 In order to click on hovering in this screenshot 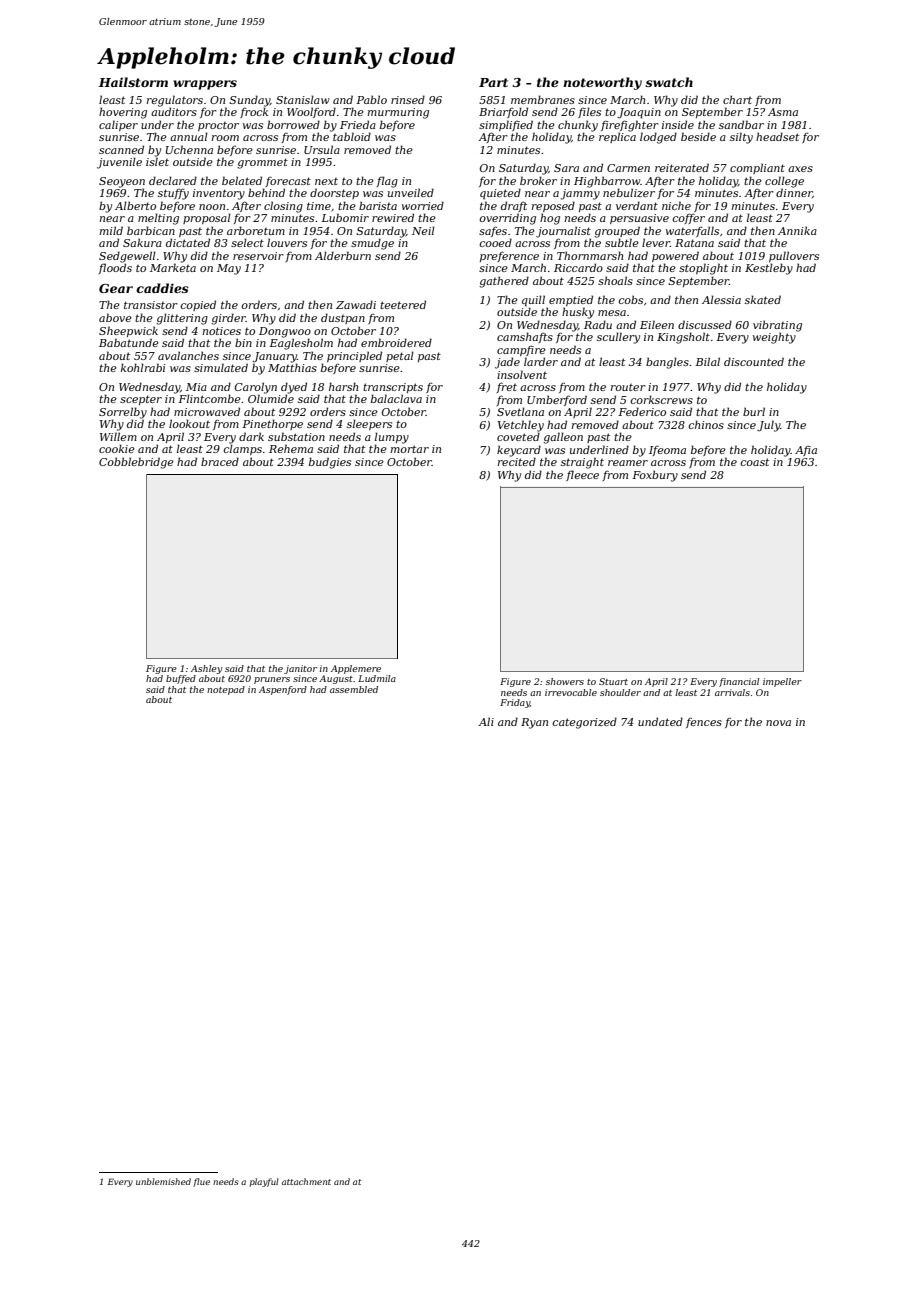, I will do `click(123, 113)`.
